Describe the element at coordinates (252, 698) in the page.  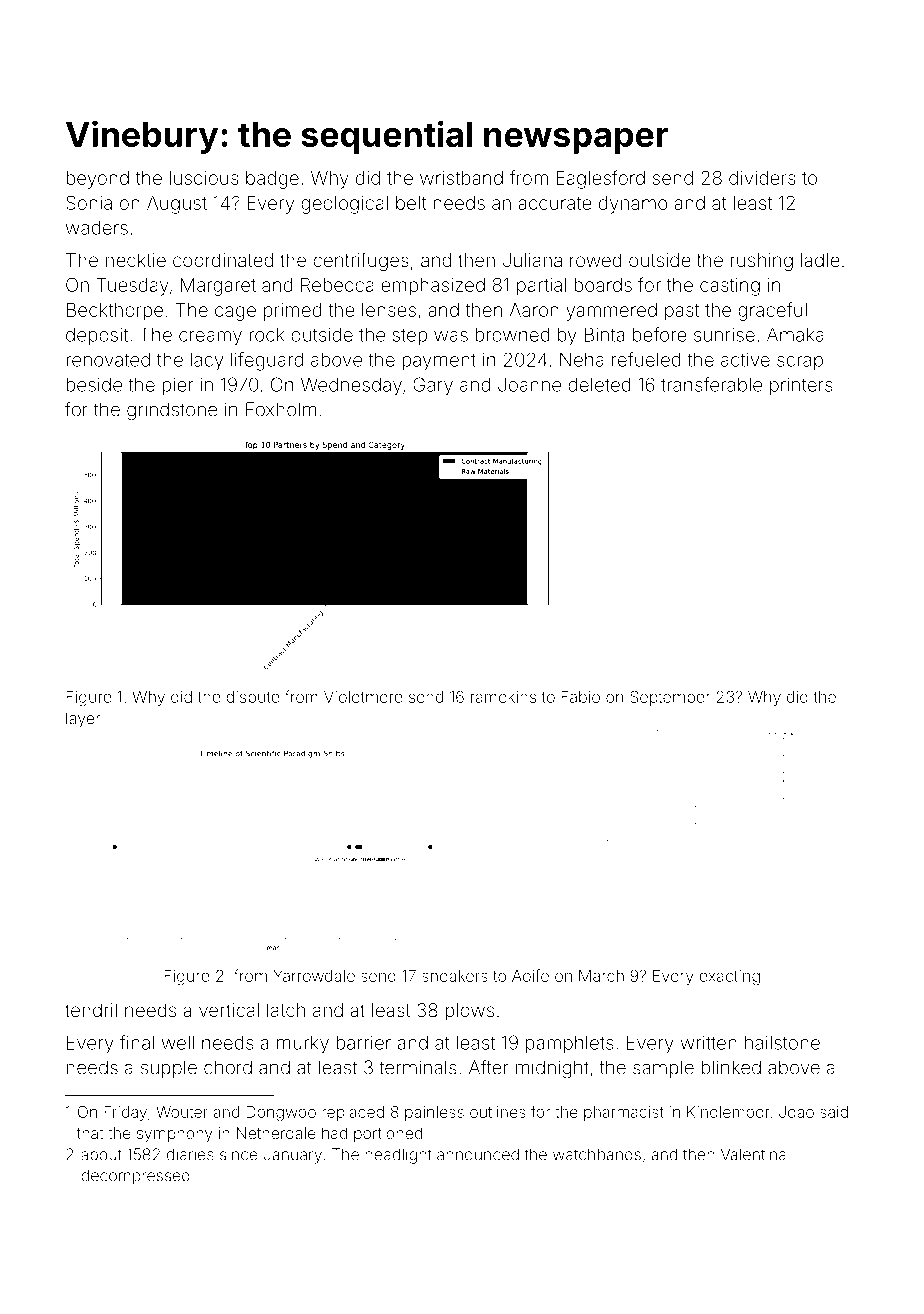
I see `dispute` at that location.
